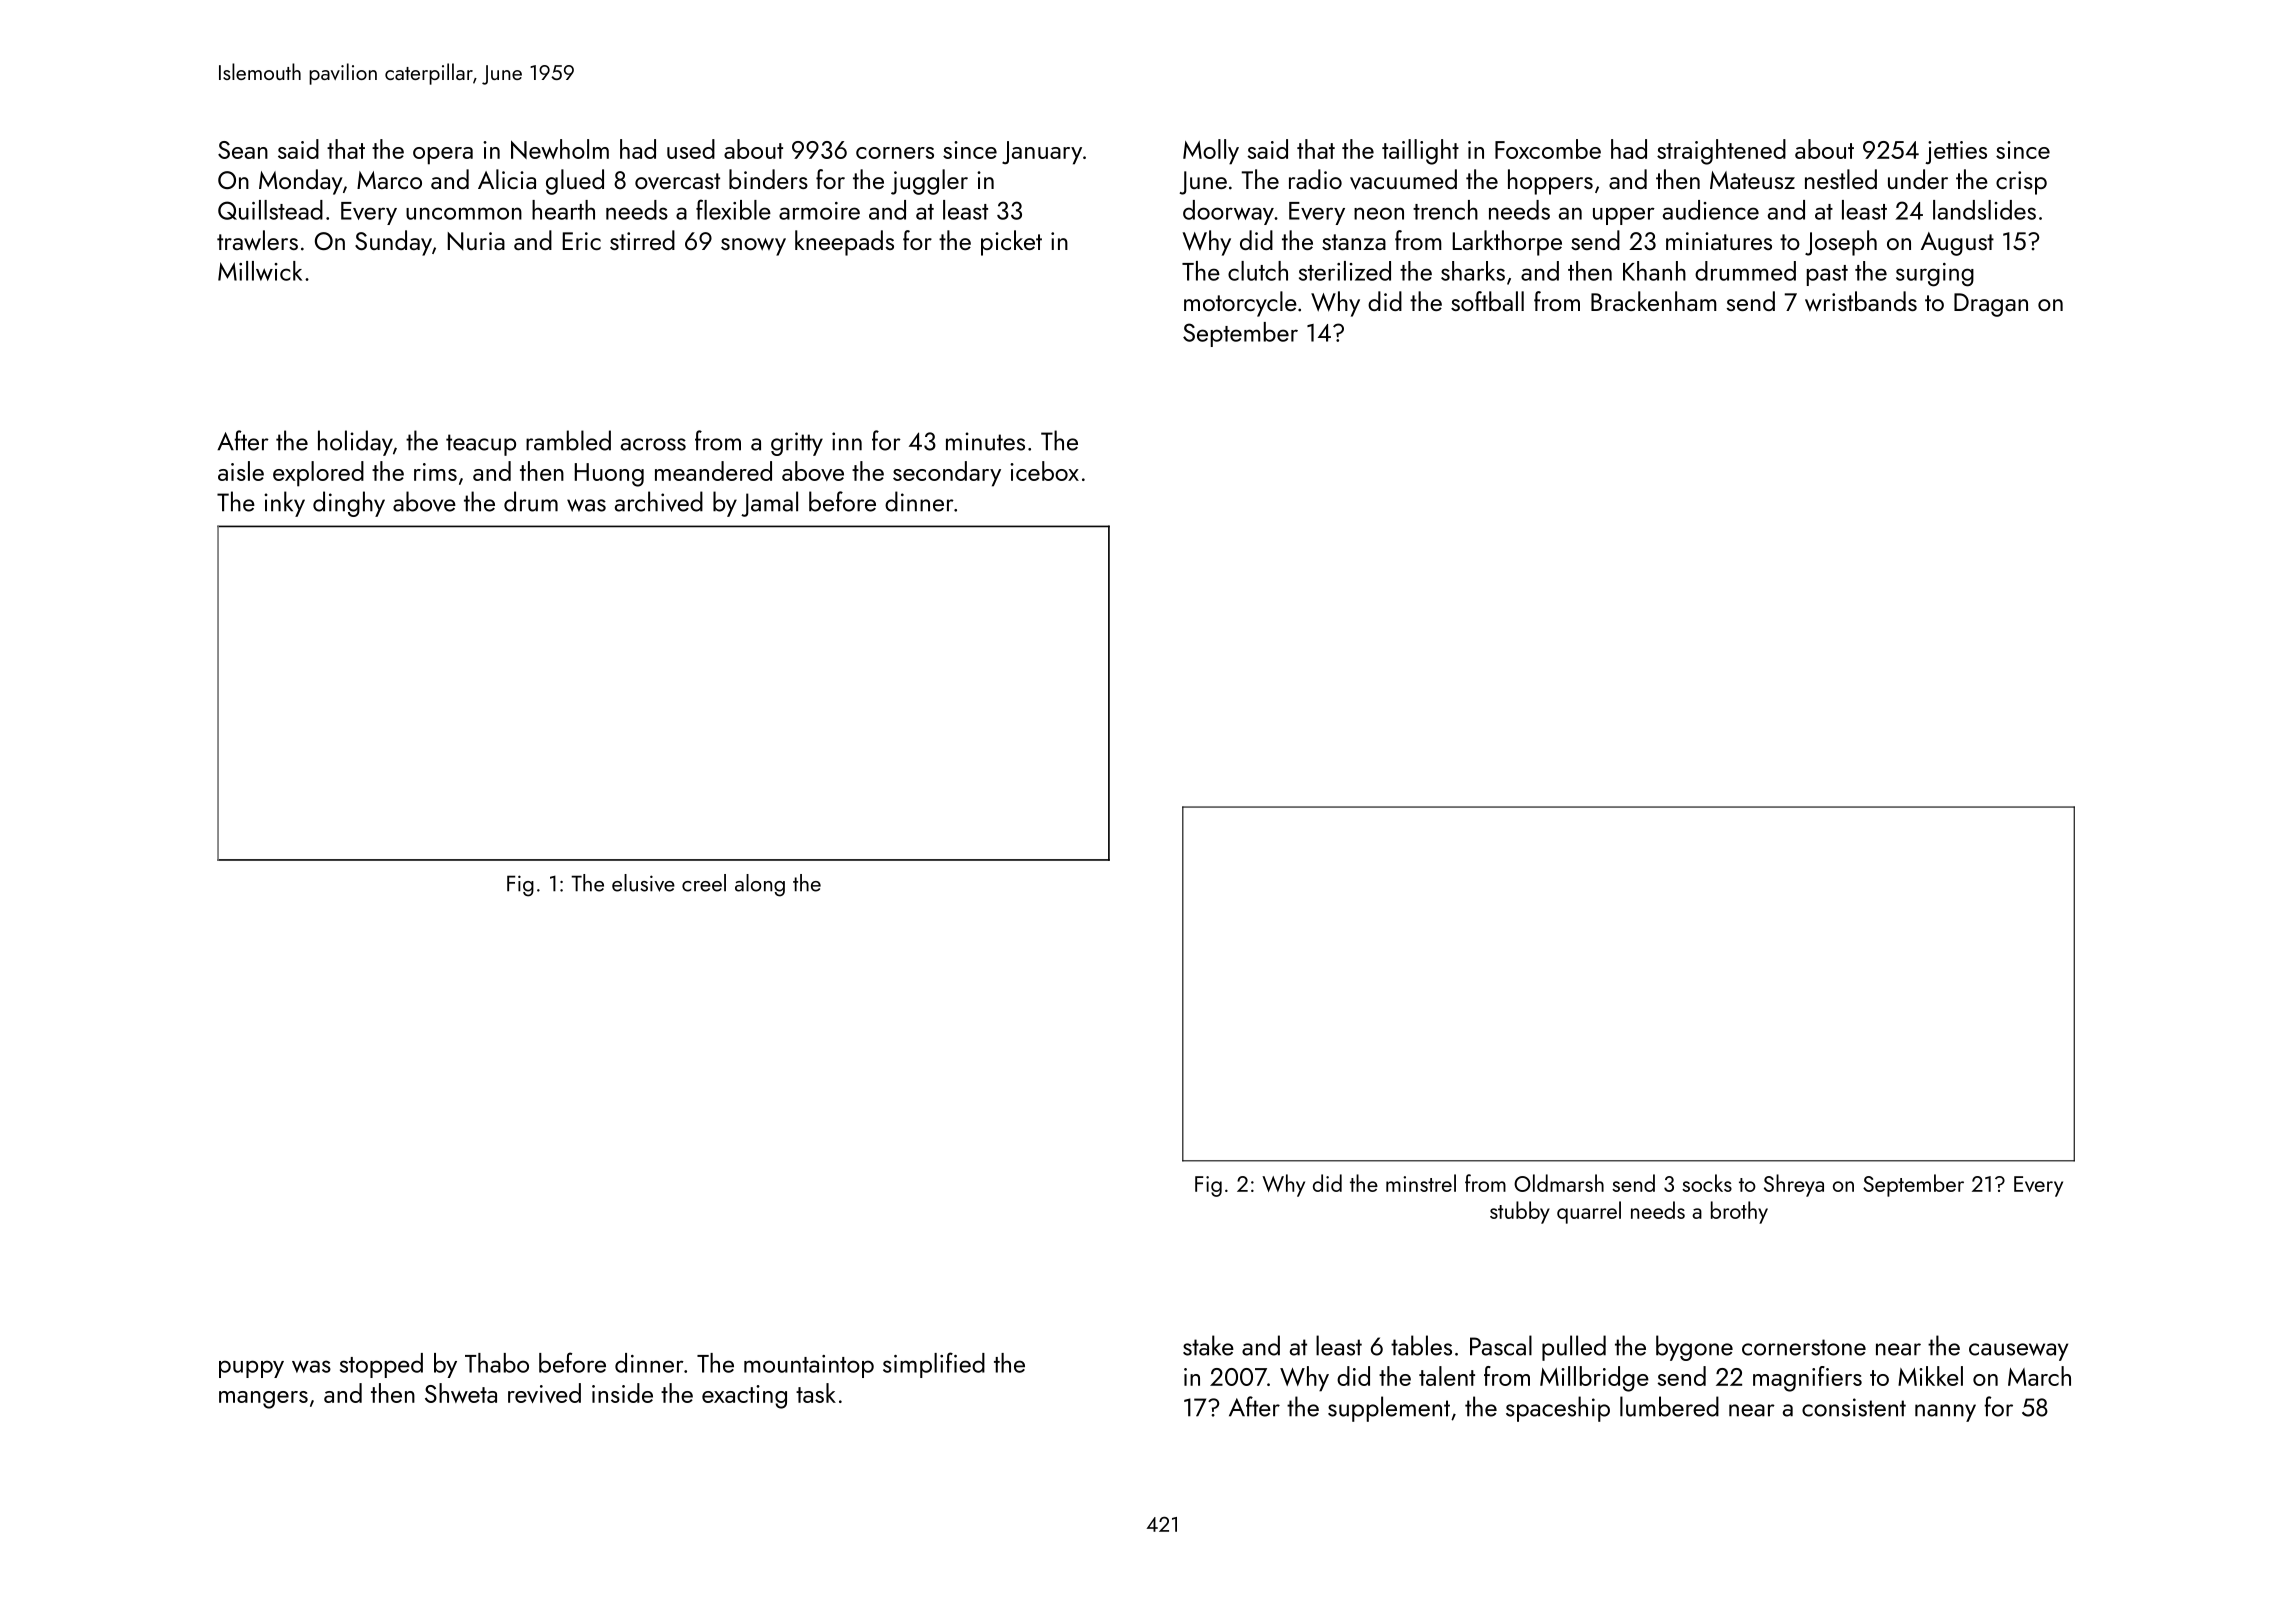 The width and height of the screenshot is (2292, 1620). What do you see at coordinates (753, 247) in the screenshot?
I see `snowy` at bounding box center [753, 247].
